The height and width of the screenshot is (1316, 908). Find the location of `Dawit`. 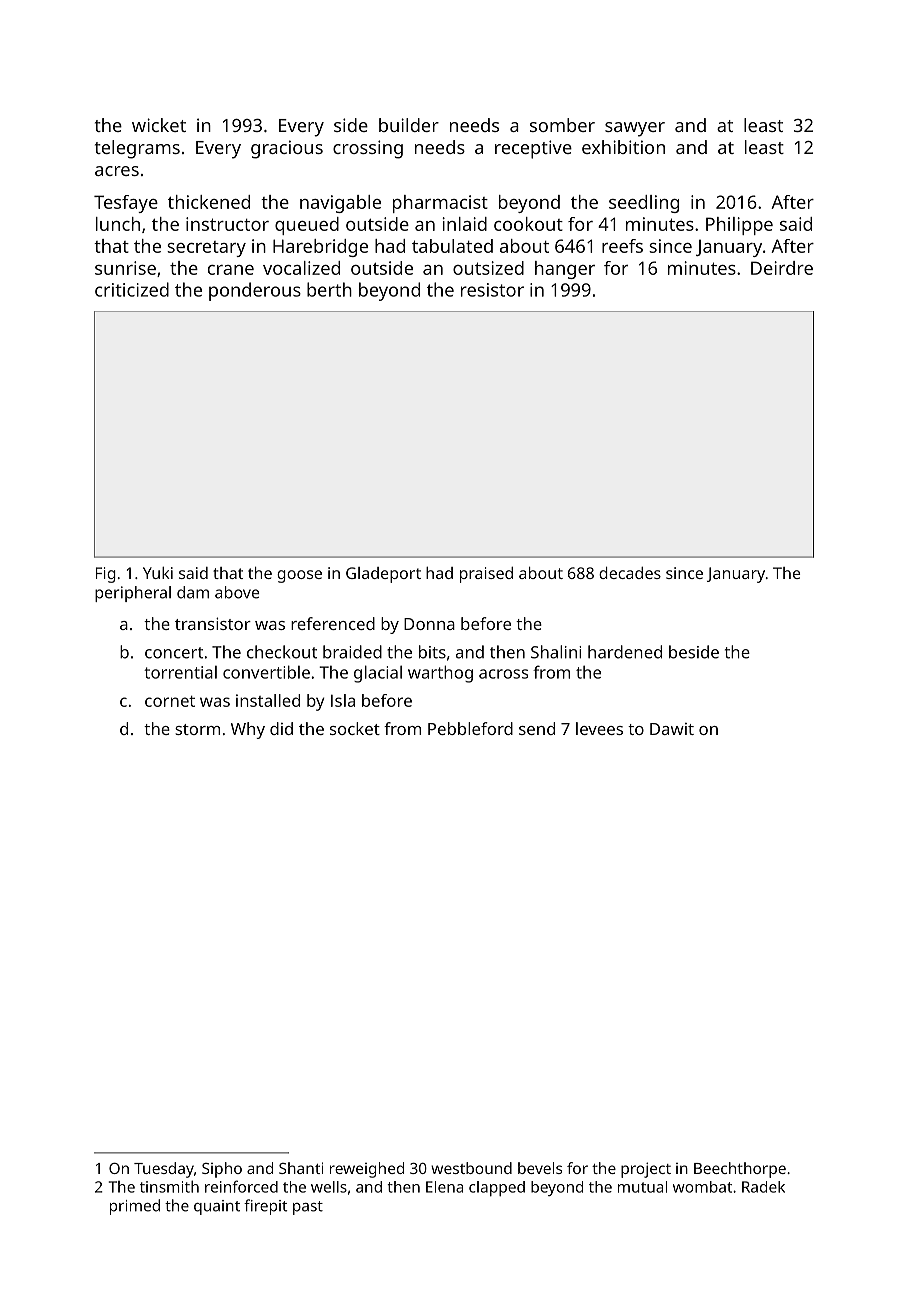

Dawit is located at coordinates (672, 729).
